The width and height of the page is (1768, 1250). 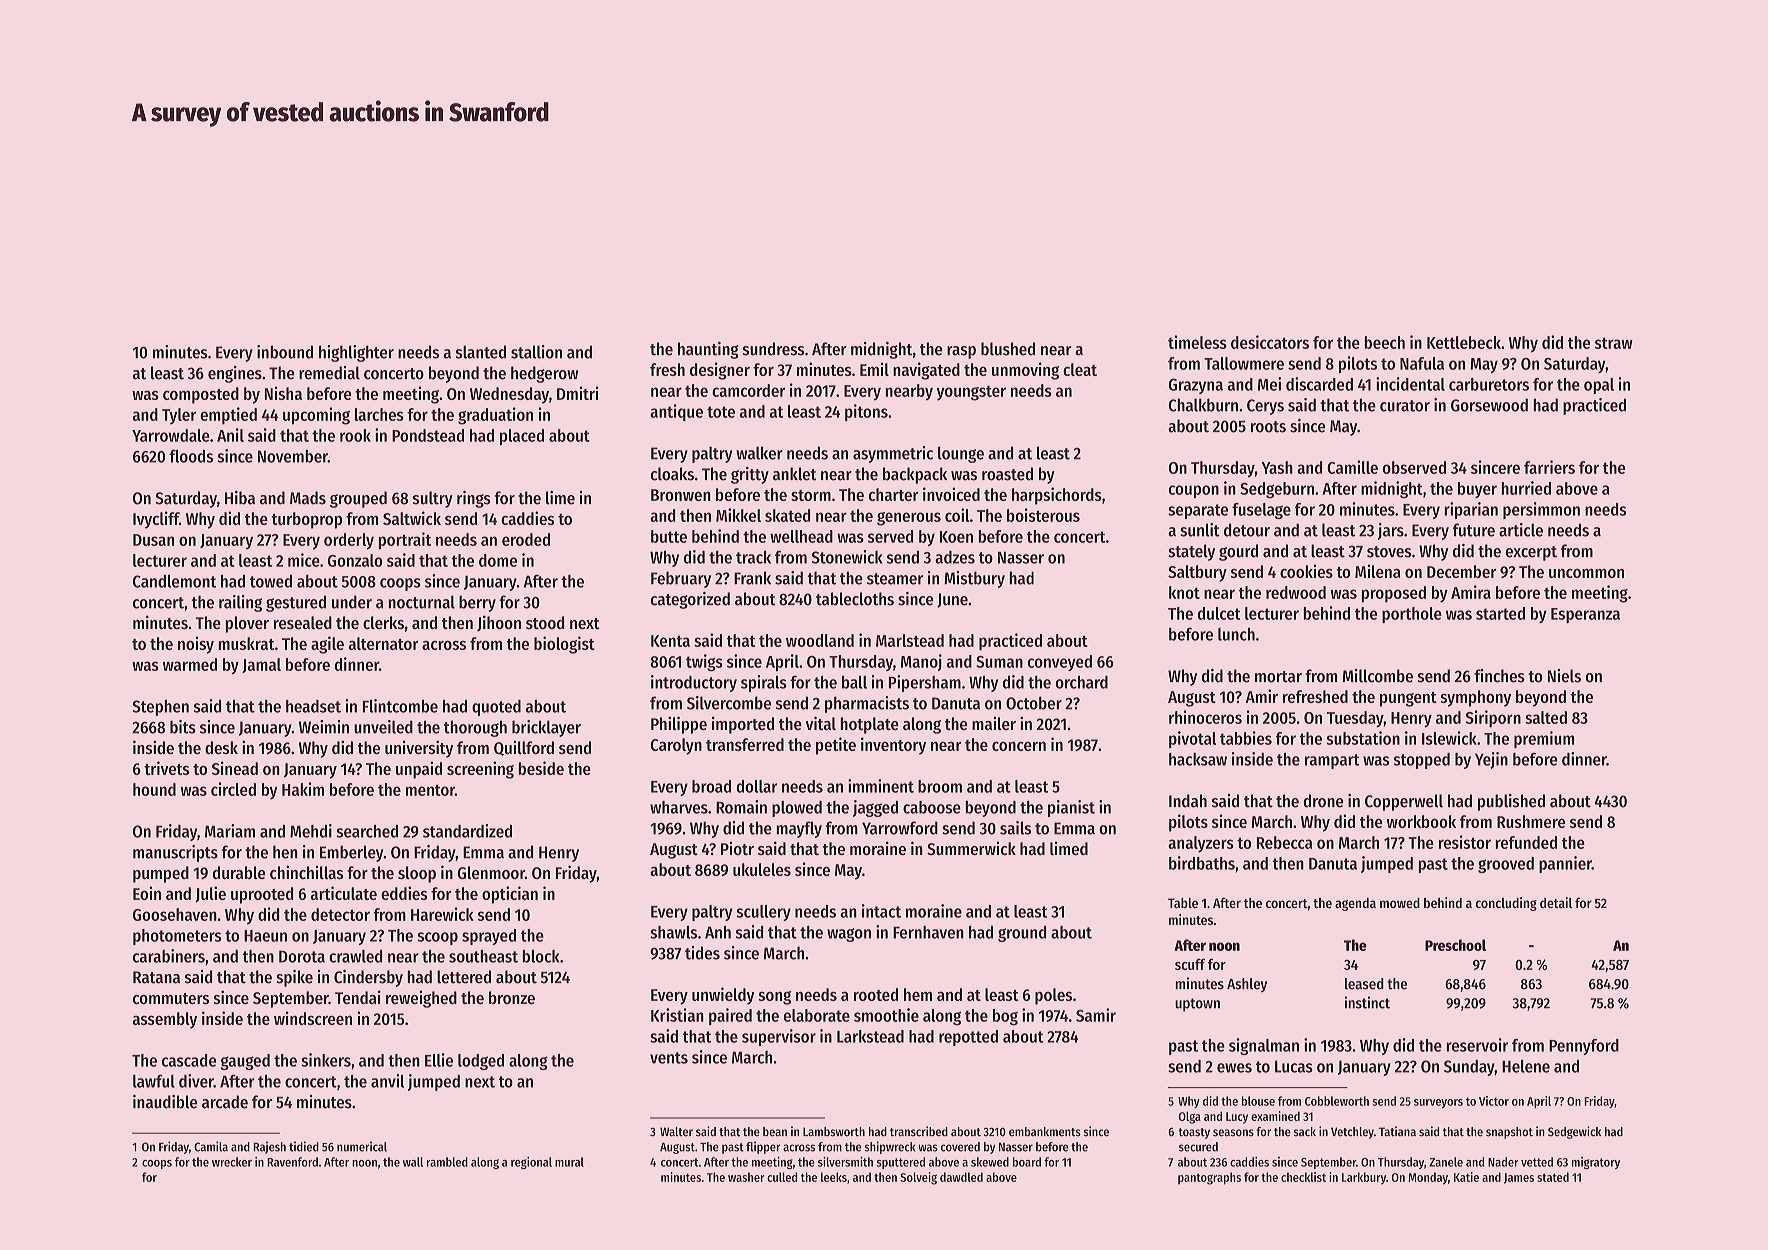 I want to click on pumped, so click(x=161, y=874).
